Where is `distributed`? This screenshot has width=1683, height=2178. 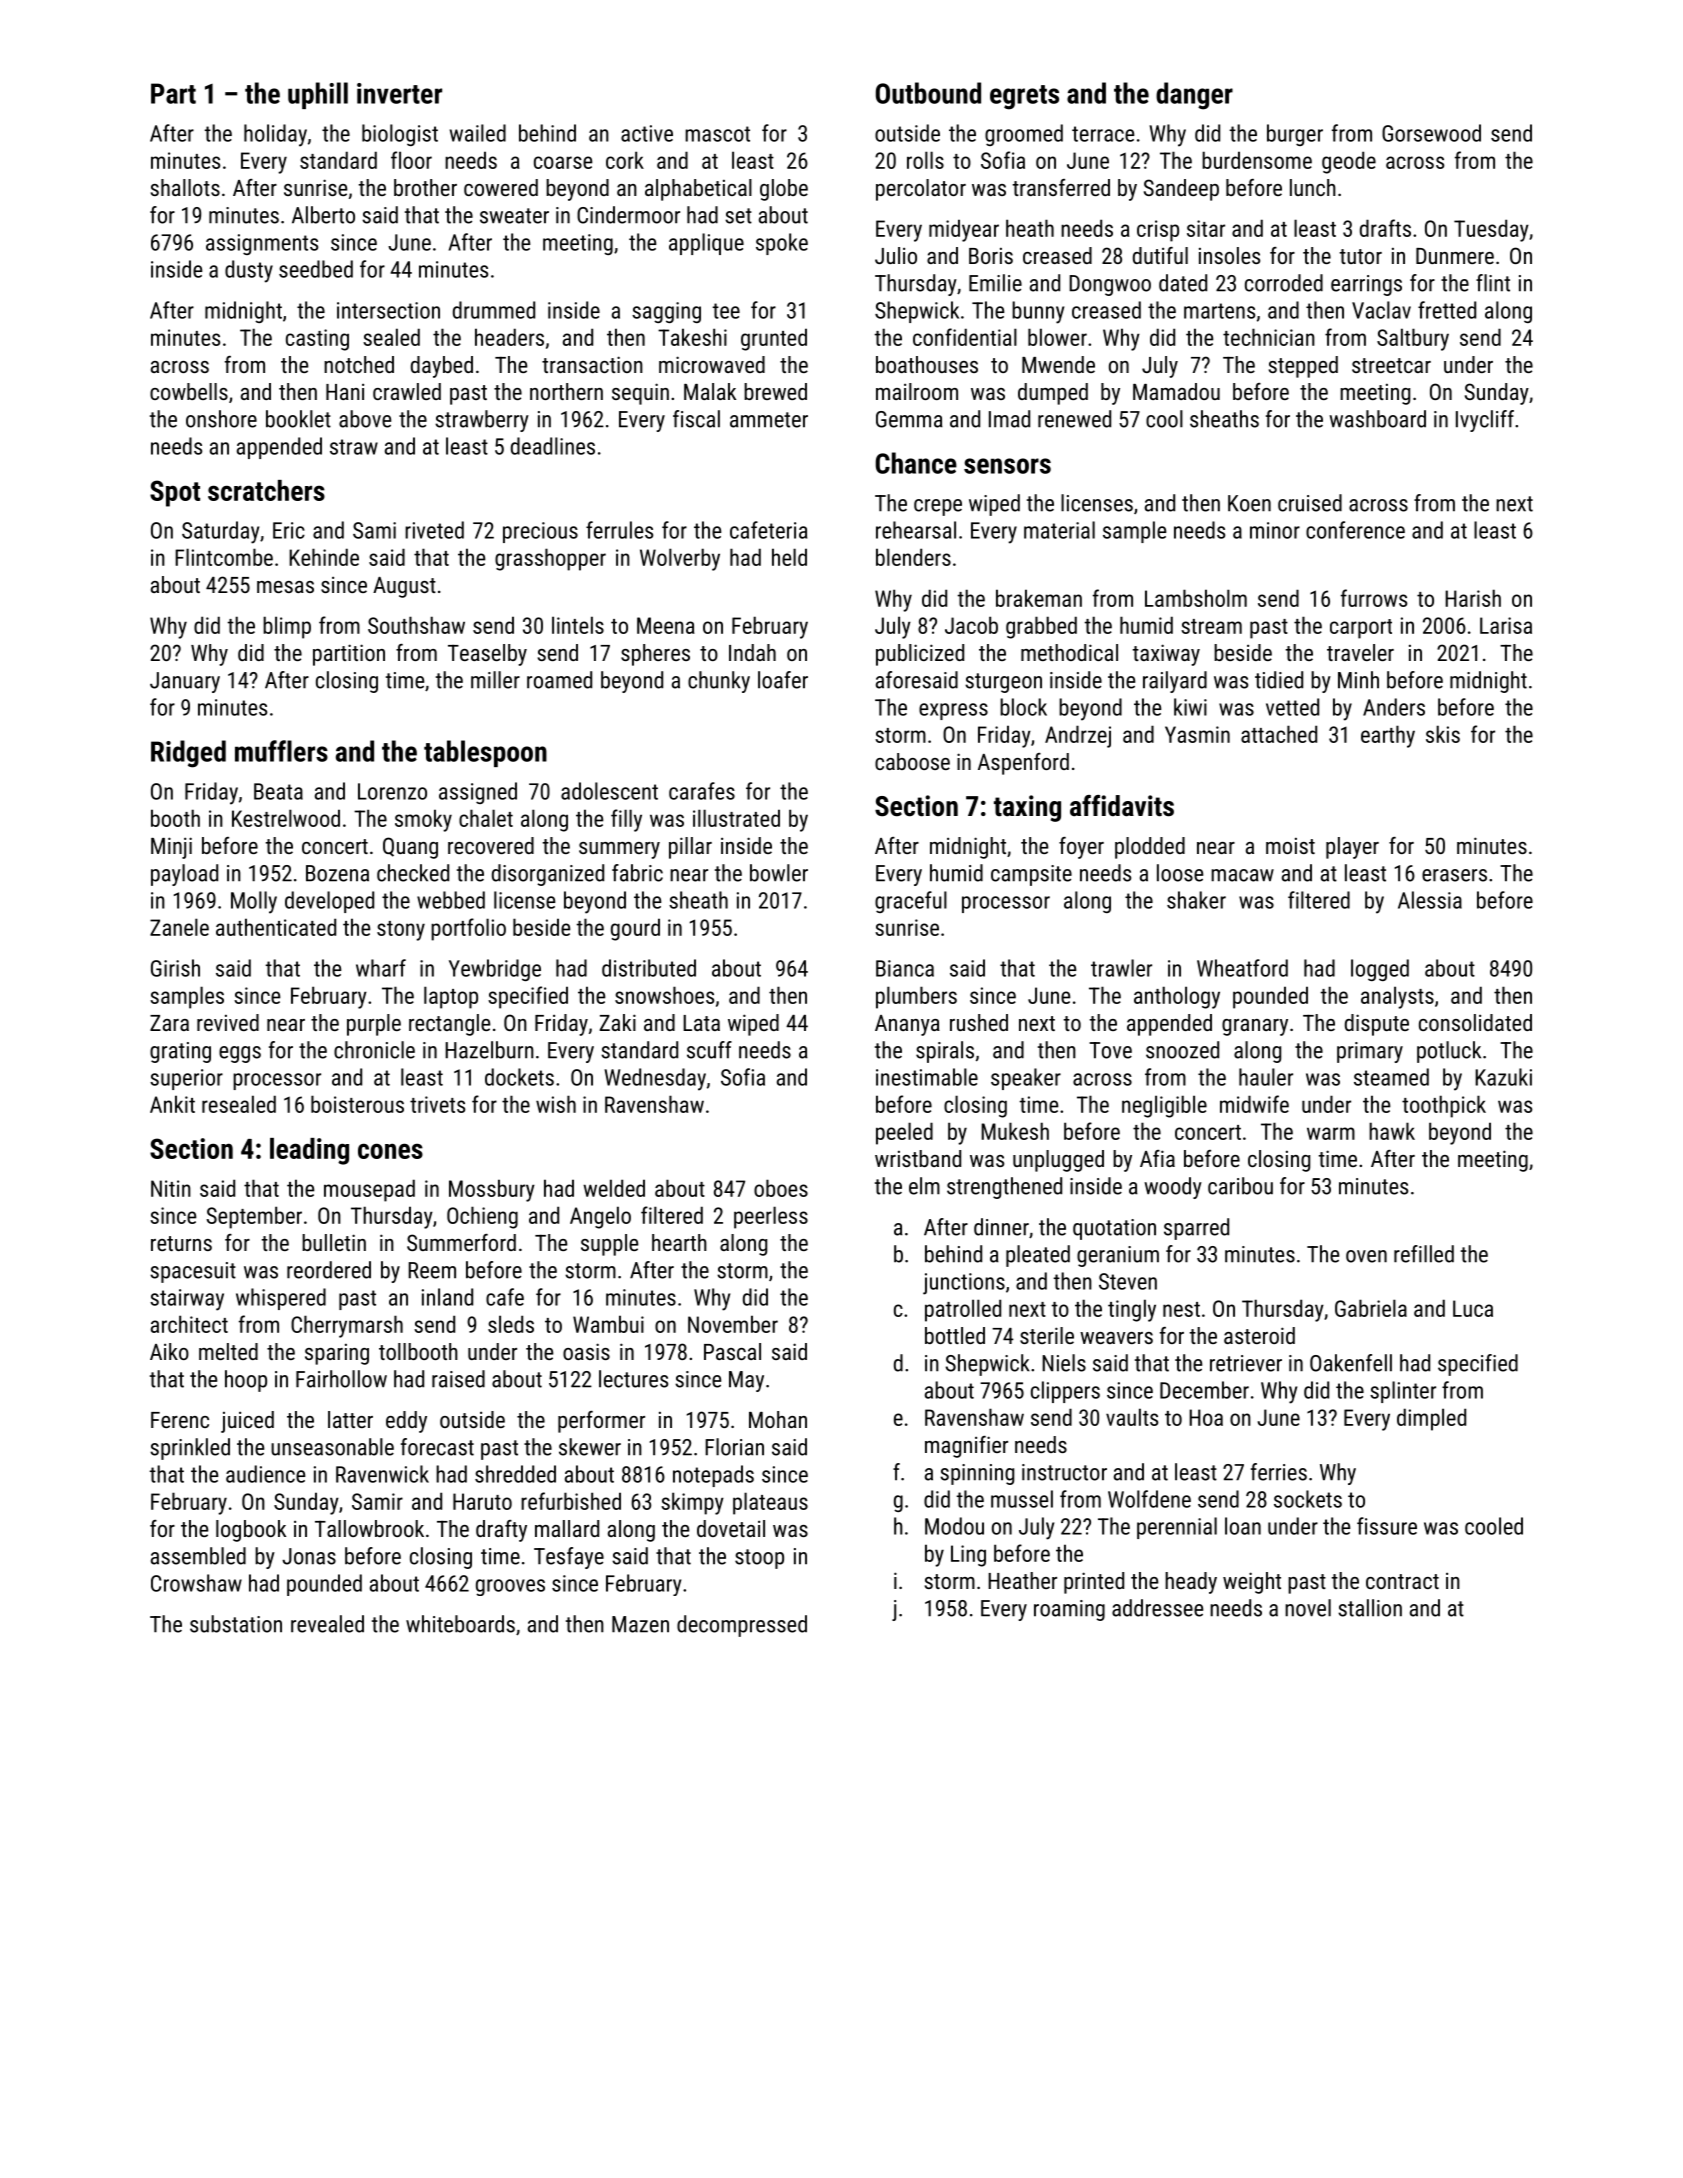 distributed is located at coordinates (649, 968).
